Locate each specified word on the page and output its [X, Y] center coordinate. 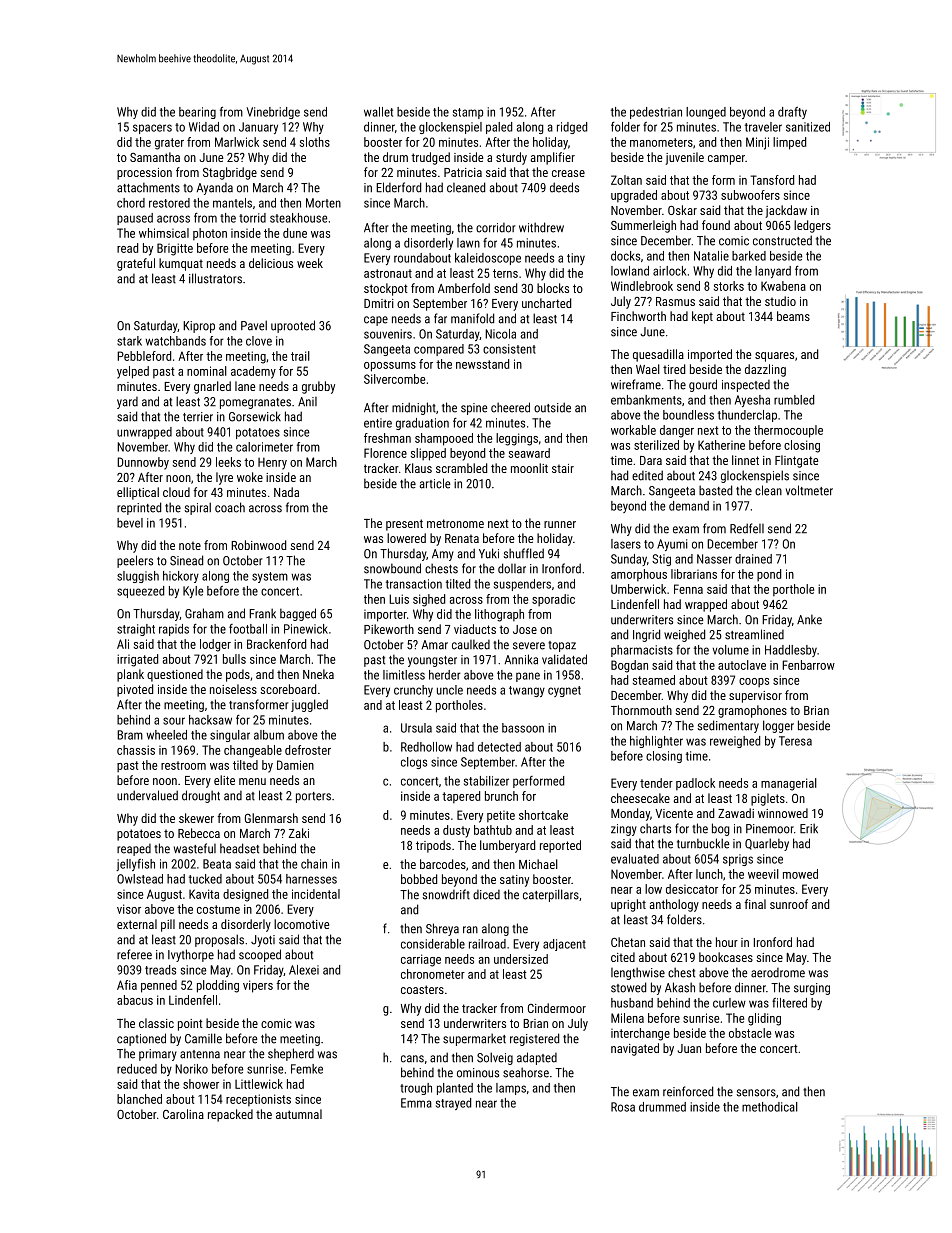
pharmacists [642, 651]
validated [564, 659]
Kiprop [199, 327]
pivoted [135, 690]
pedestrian [656, 113]
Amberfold [464, 288]
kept [702, 317]
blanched [139, 1099]
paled [499, 128]
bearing [197, 113]
